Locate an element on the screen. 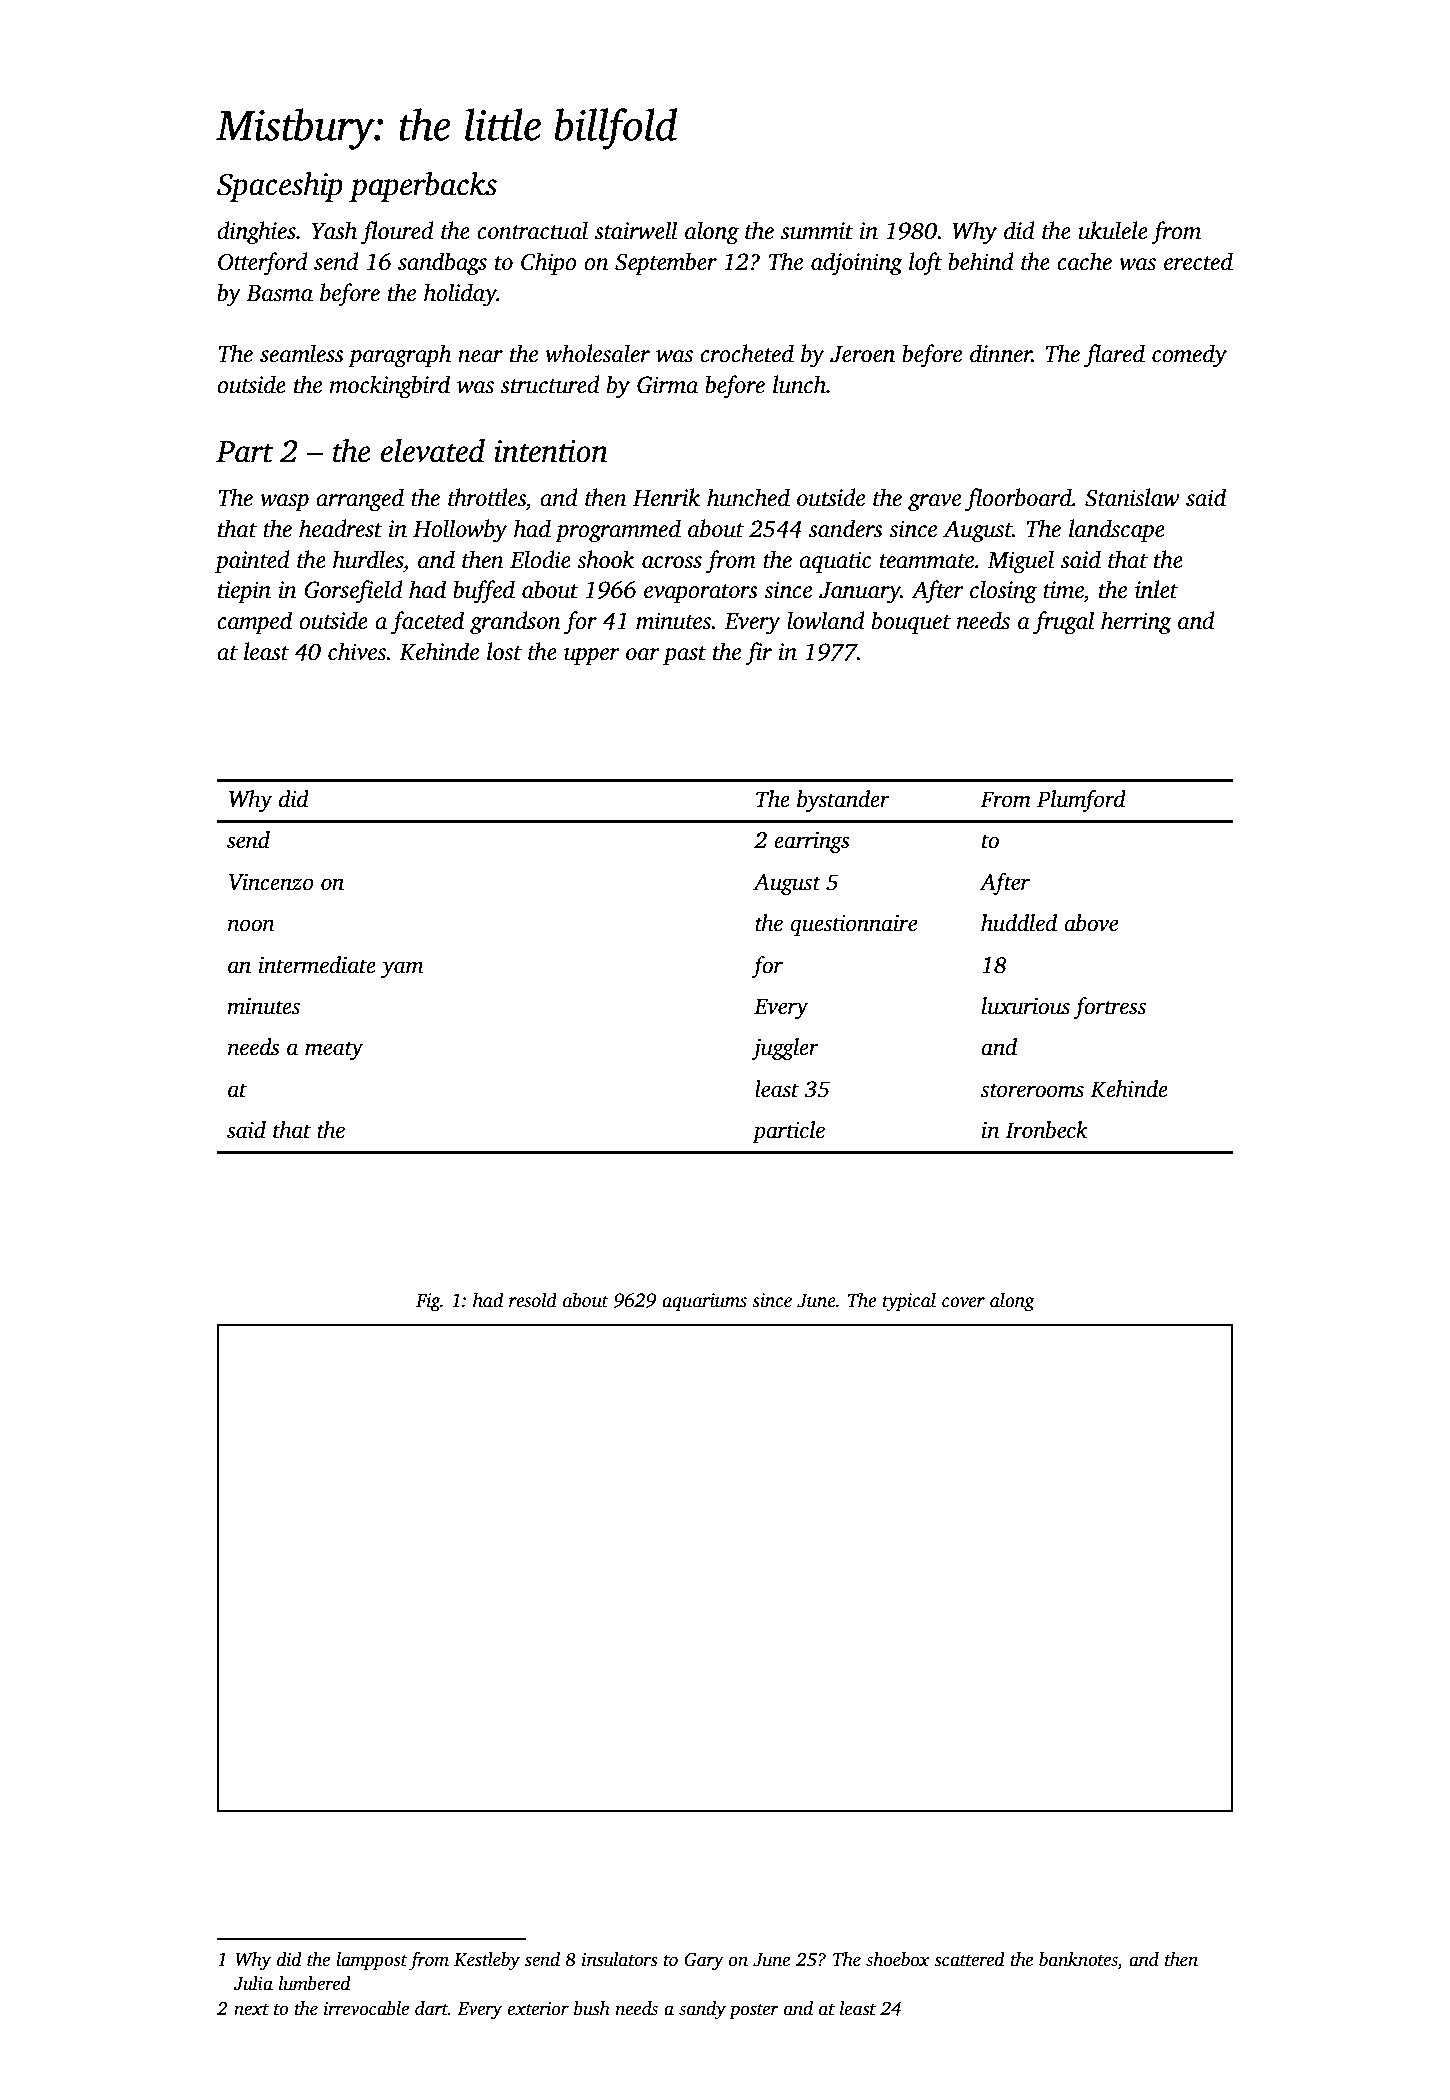 The image size is (1450, 2100). bystander is located at coordinates (843, 801).
